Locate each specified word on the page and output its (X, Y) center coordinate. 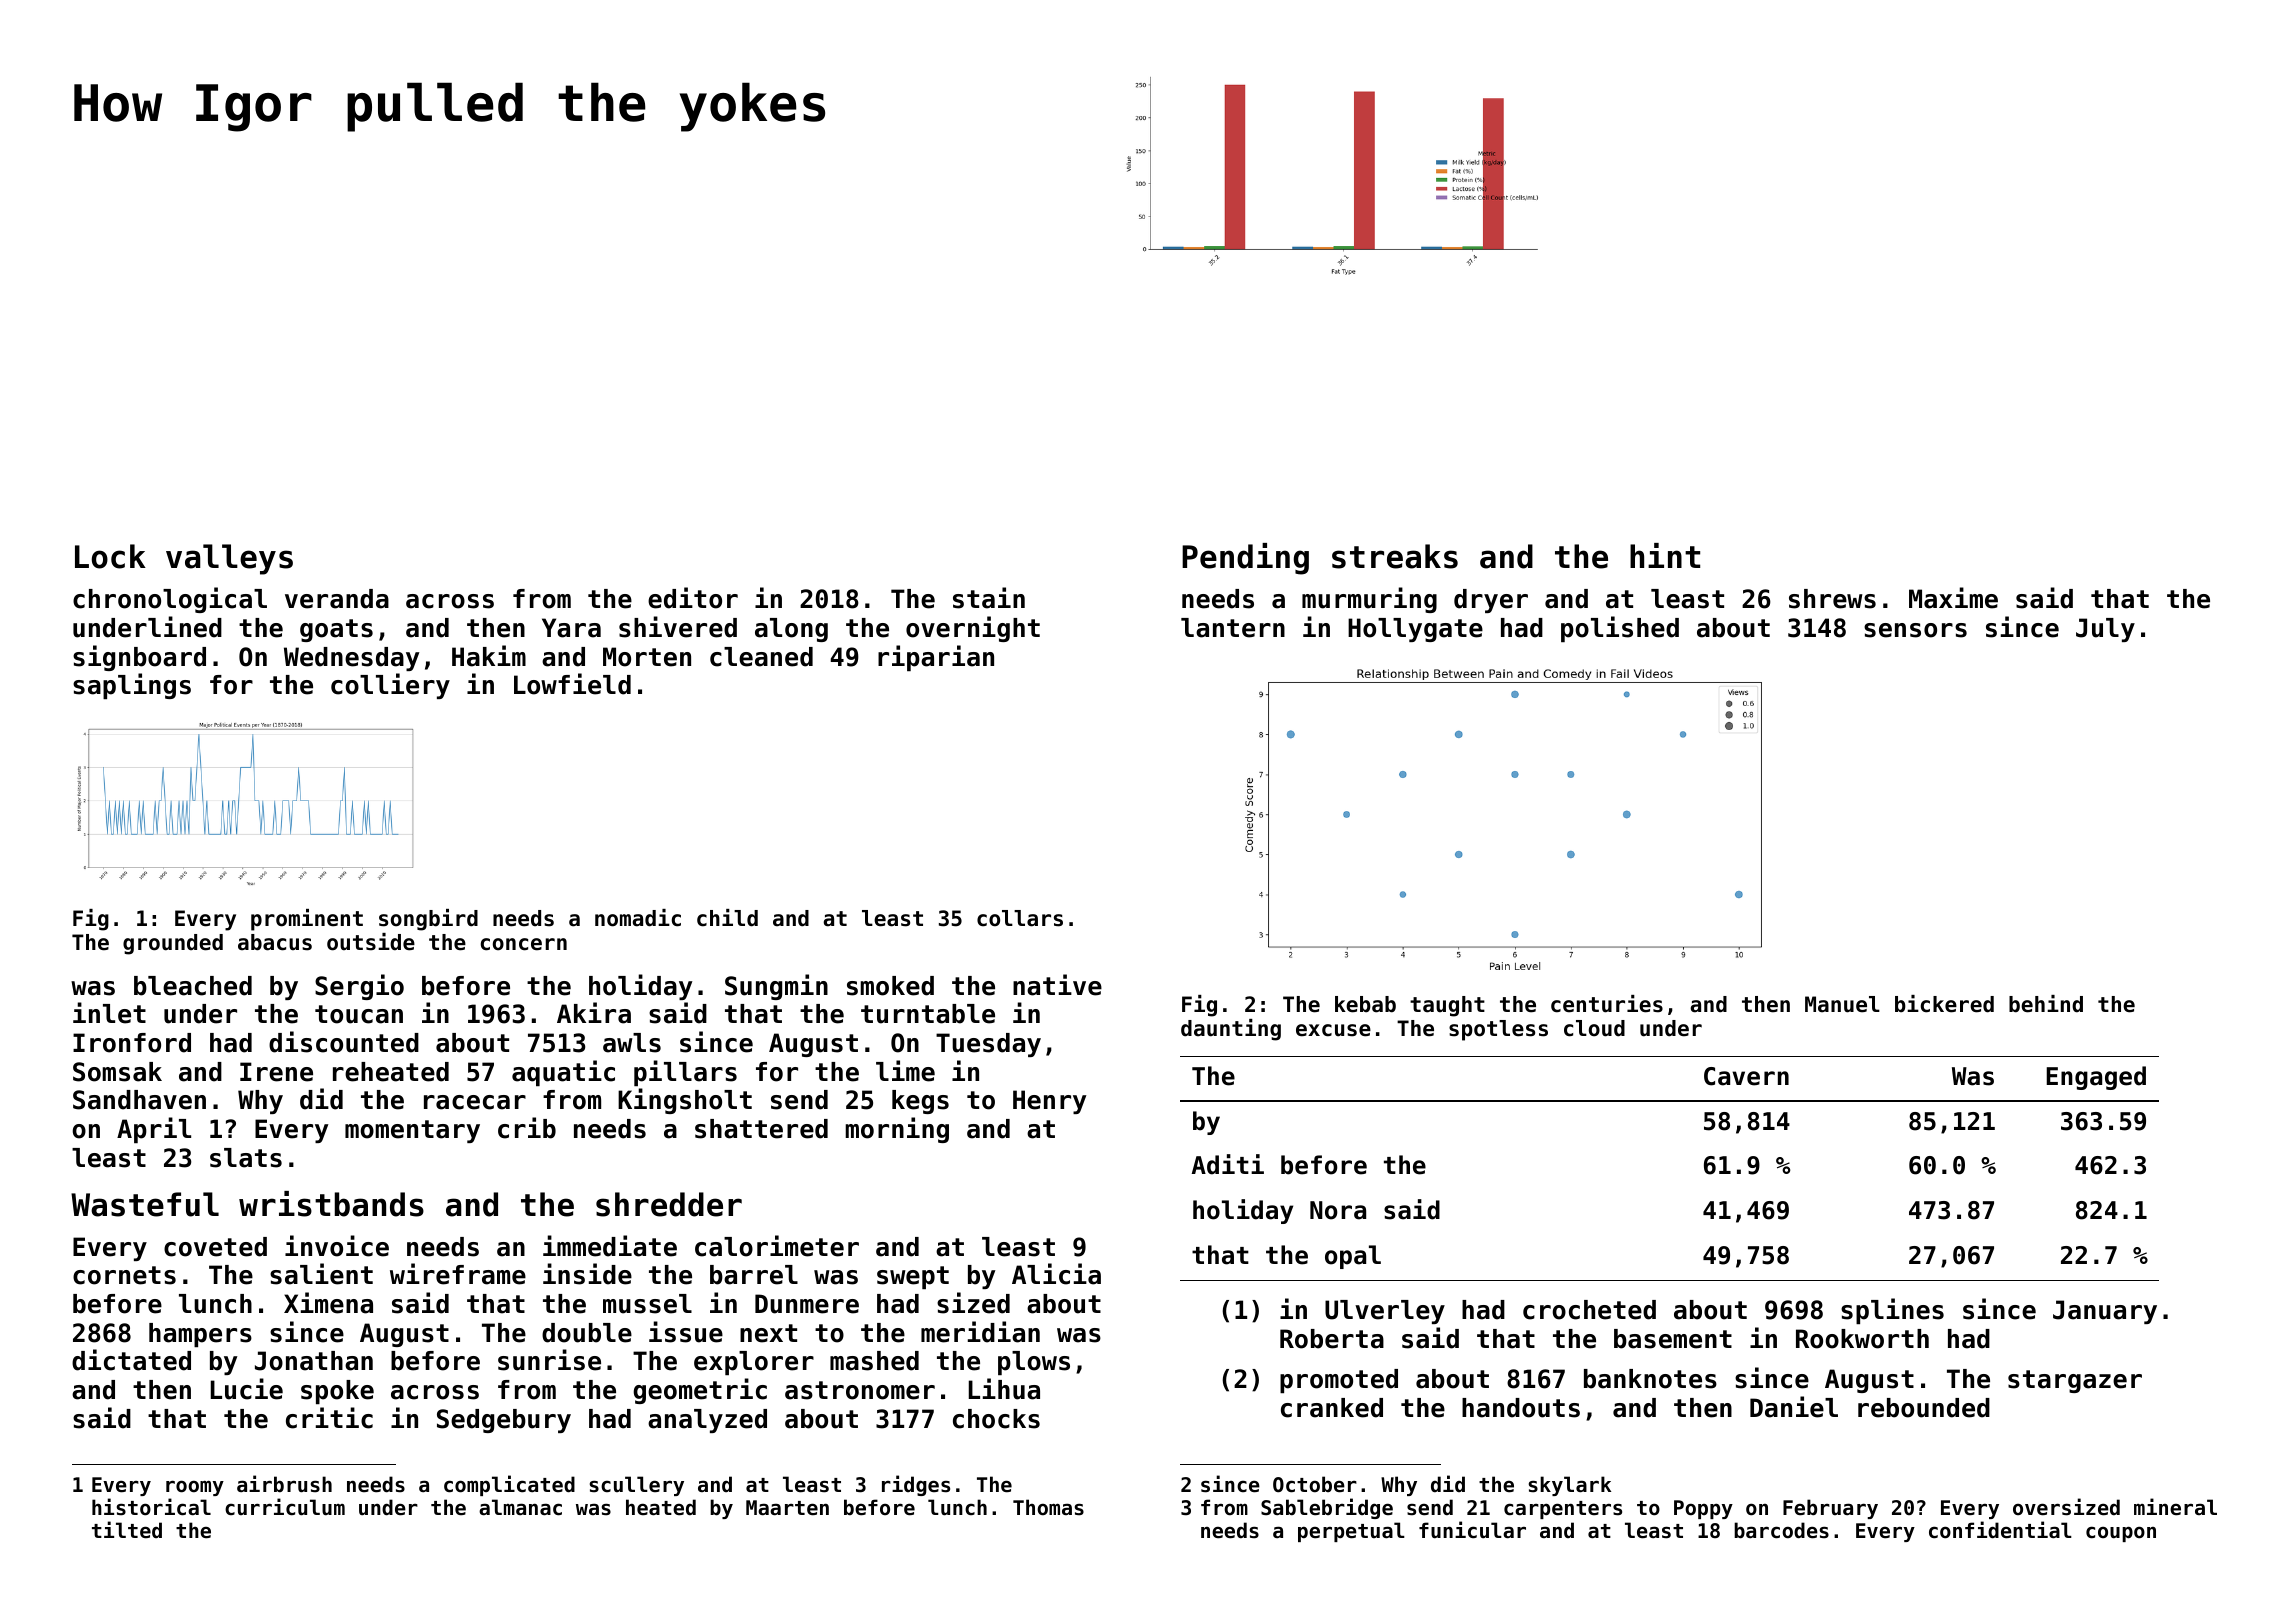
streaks (1395, 556)
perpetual (1351, 1532)
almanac (520, 1507)
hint (1665, 555)
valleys (229, 559)
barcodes (1781, 1530)
